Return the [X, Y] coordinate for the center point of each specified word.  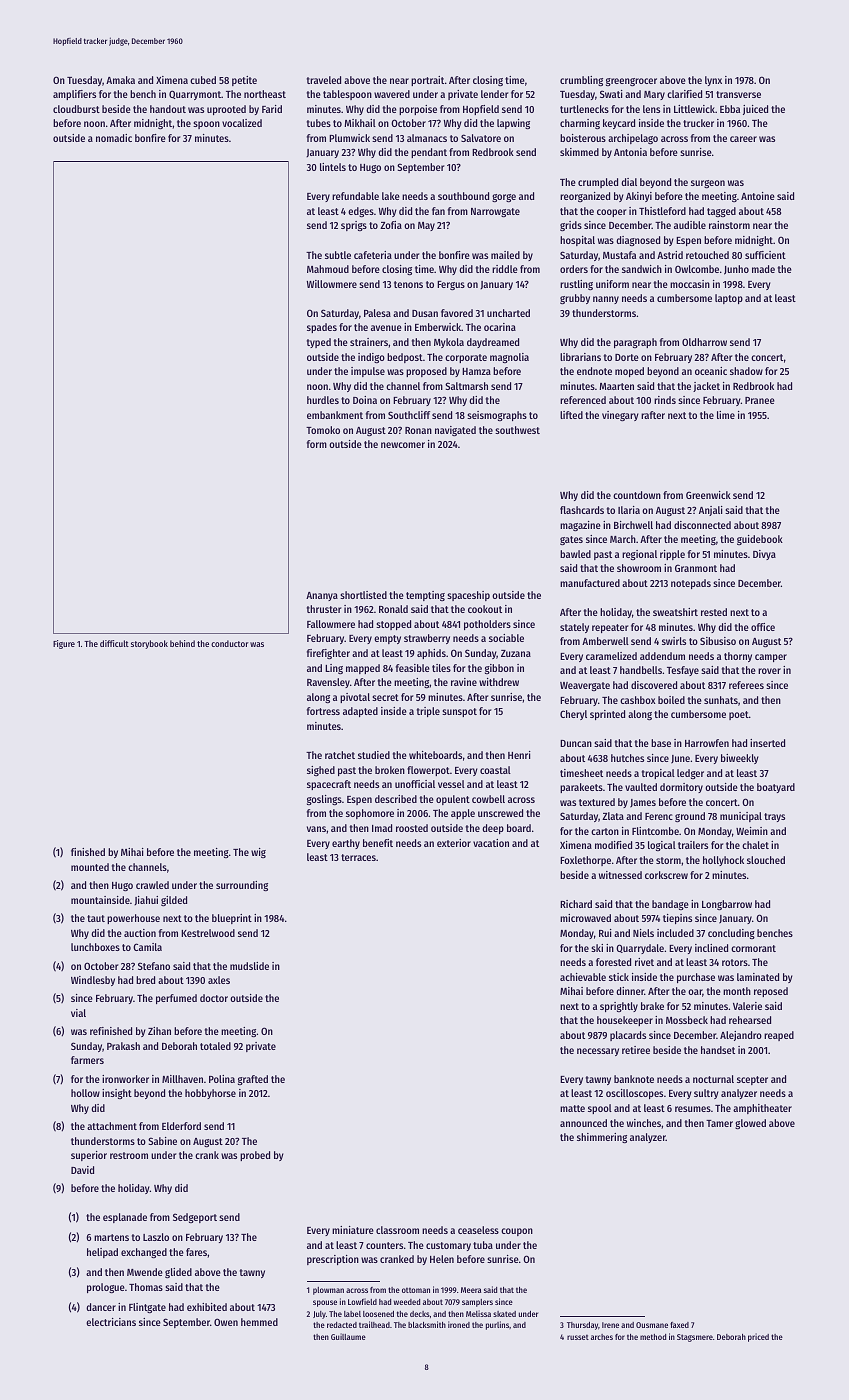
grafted [253, 1080]
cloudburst [76, 109]
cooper [612, 213]
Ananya [322, 596]
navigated [455, 431]
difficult [114, 643]
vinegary [620, 416]
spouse [325, 1303]
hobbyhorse [210, 1094]
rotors [735, 962]
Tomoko [323, 430]
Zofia [391, 225]
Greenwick [708, 495]
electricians [111, 1322]
